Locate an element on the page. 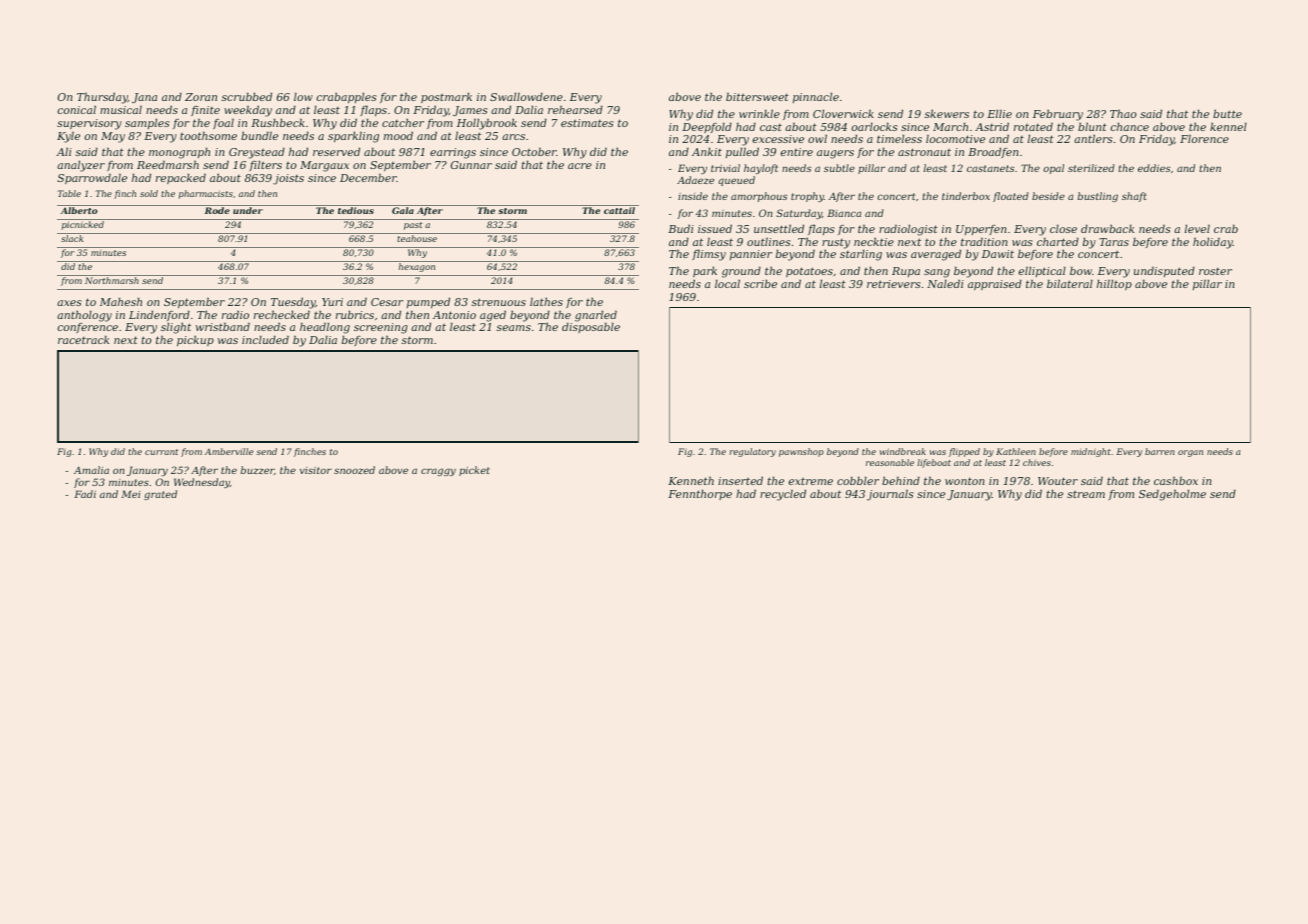  Swallowdene is located at coordinates (526, 96).
